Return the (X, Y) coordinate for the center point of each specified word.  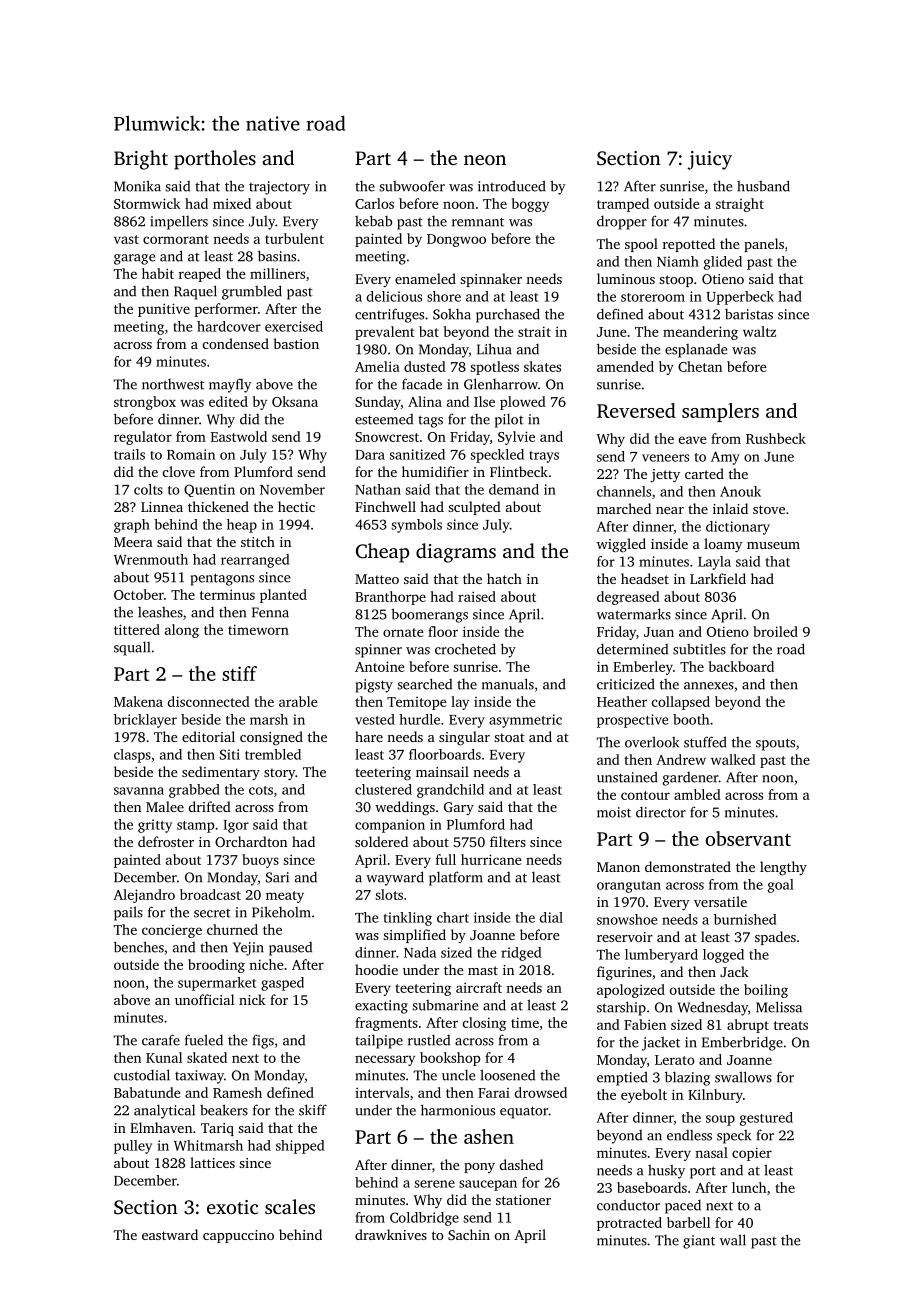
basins (277, 256)
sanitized (417, 454)
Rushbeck (776, 438)
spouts (775, 744)
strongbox (145, 403)
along (182, 631)
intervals (382, 1092)
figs (263, 1041)
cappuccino (238, 1236)
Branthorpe (390, 598)
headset (645, 578)
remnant (478, 222)
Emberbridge (742, 1043)
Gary (459, 808)
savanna (139, 791)
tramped (623, 205)
